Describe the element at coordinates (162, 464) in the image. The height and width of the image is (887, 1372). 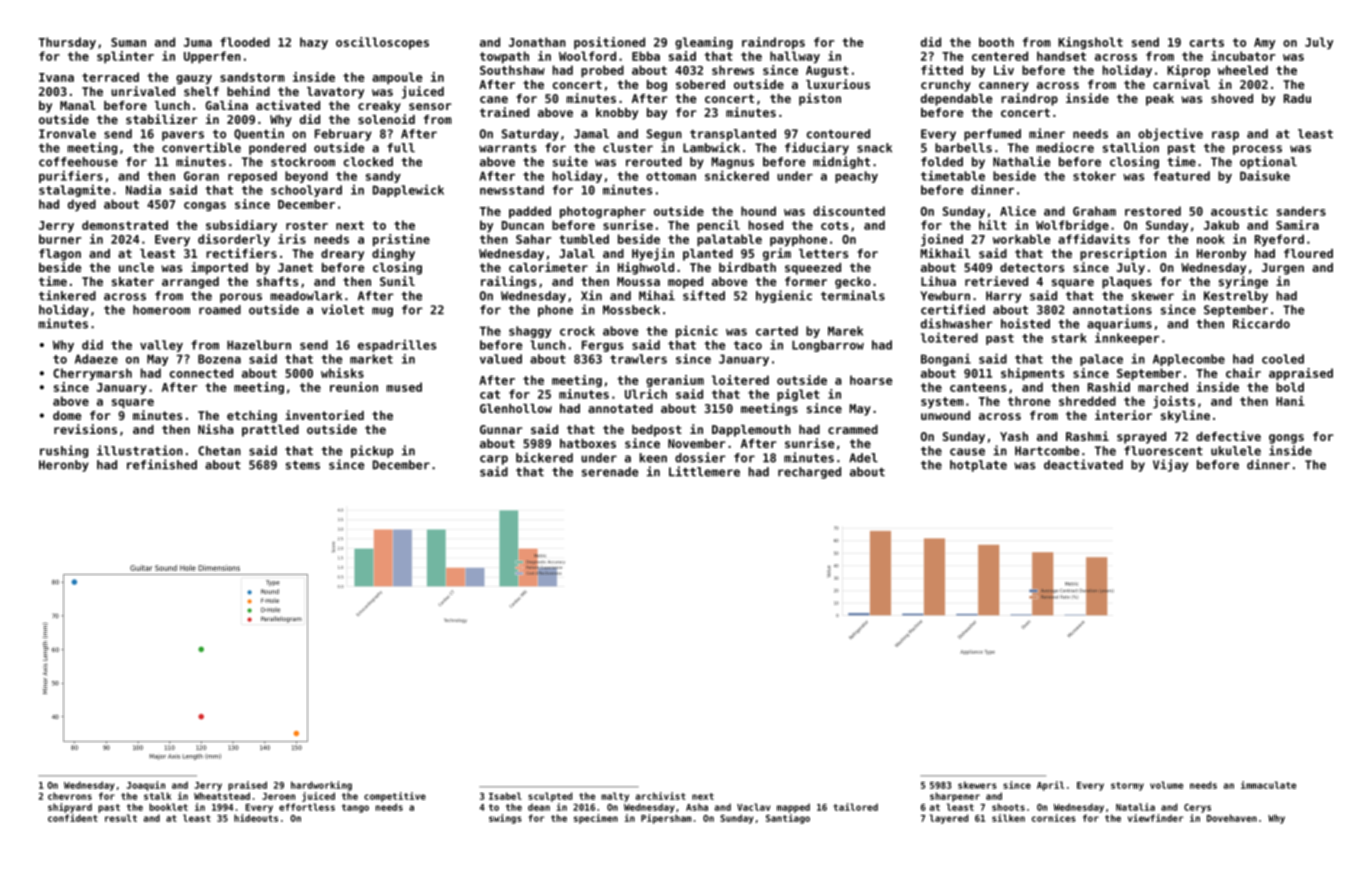
I see `refinished` at that location.
